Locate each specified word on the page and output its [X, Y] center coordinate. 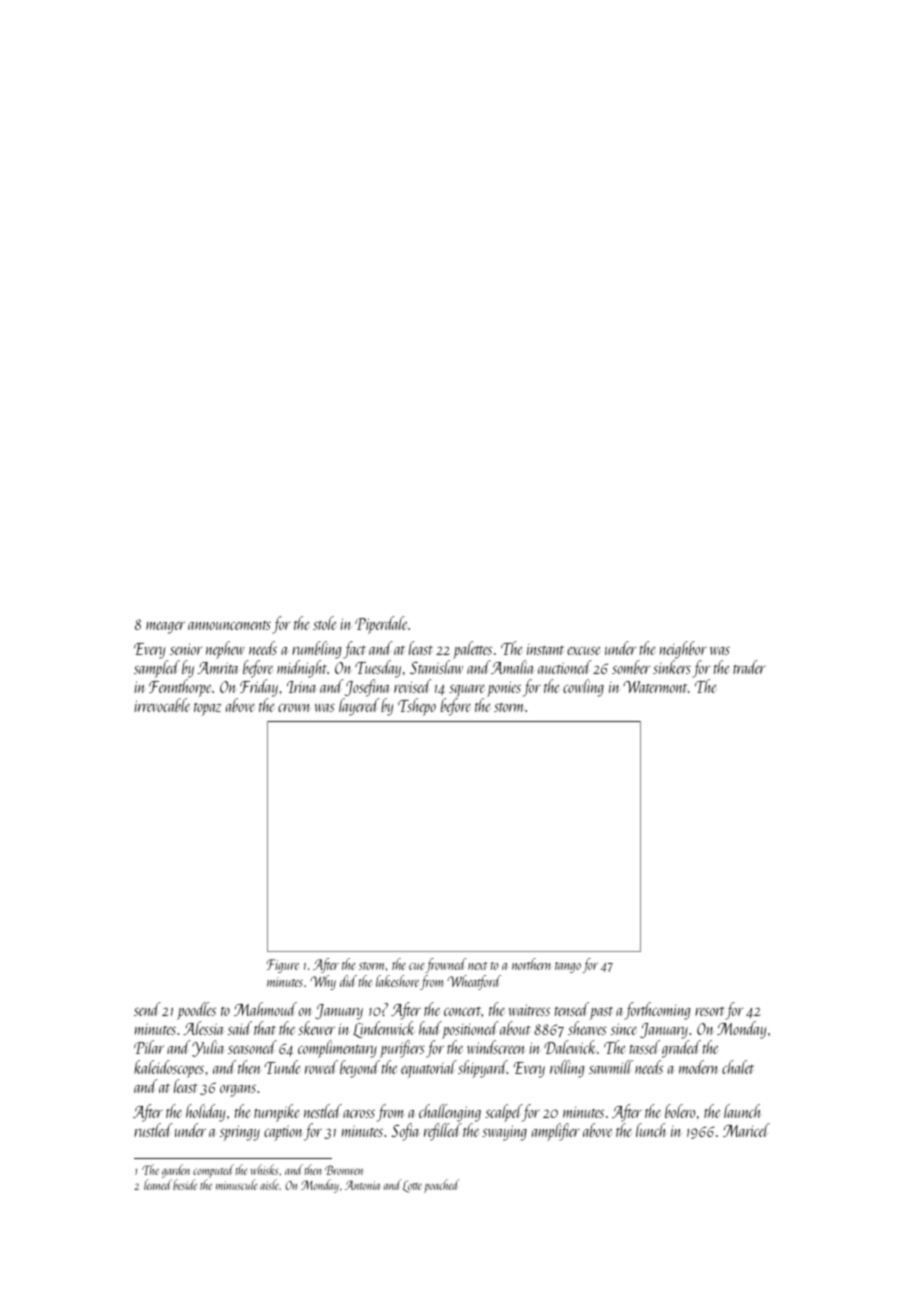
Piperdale [381, 625]
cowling [583, 688]
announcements [229, 625]
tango [568, 967]
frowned [446, 965]
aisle [270, 1184]
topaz [207, 709]
